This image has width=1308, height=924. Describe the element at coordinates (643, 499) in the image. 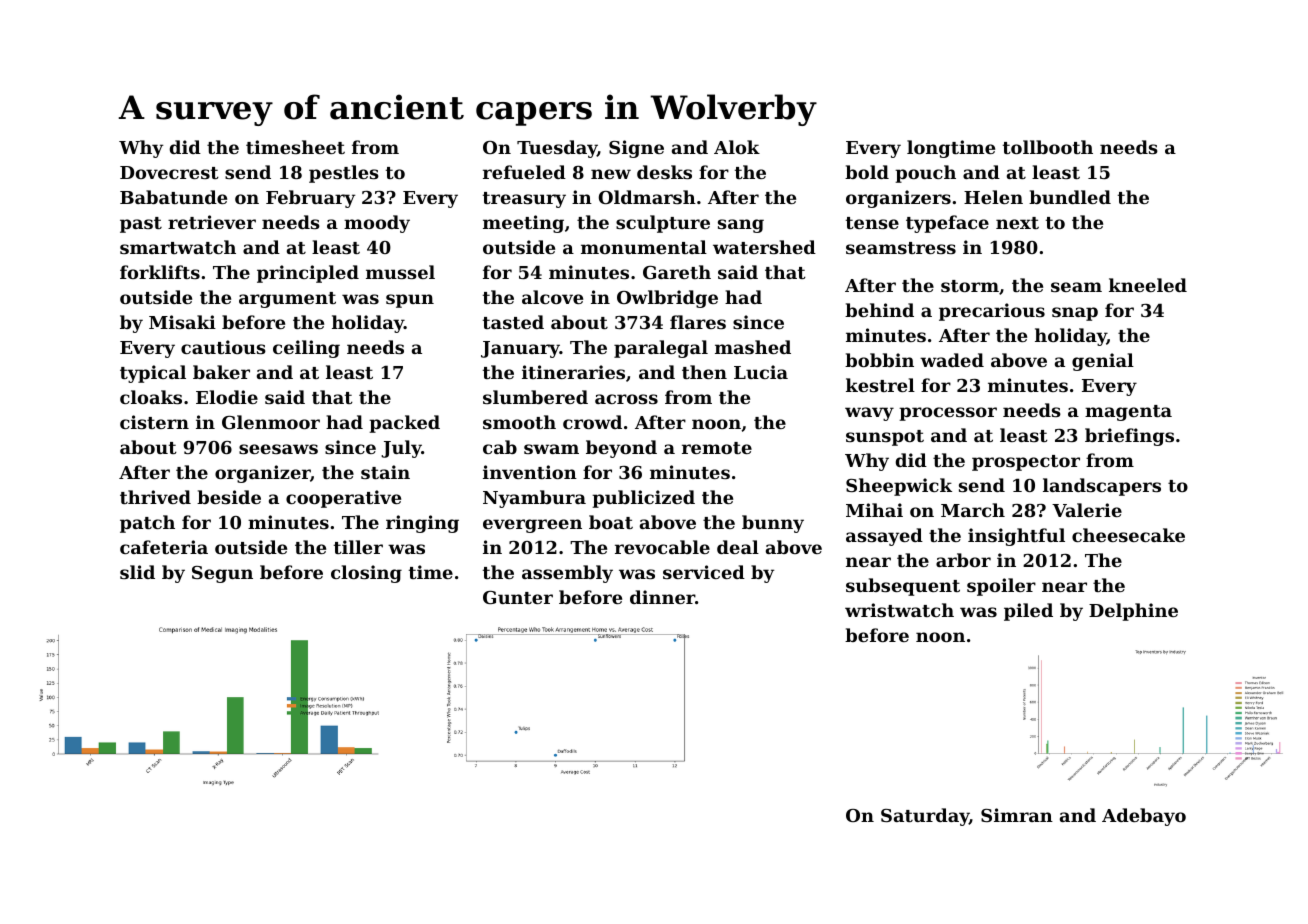

I see `publicized` at that location.
